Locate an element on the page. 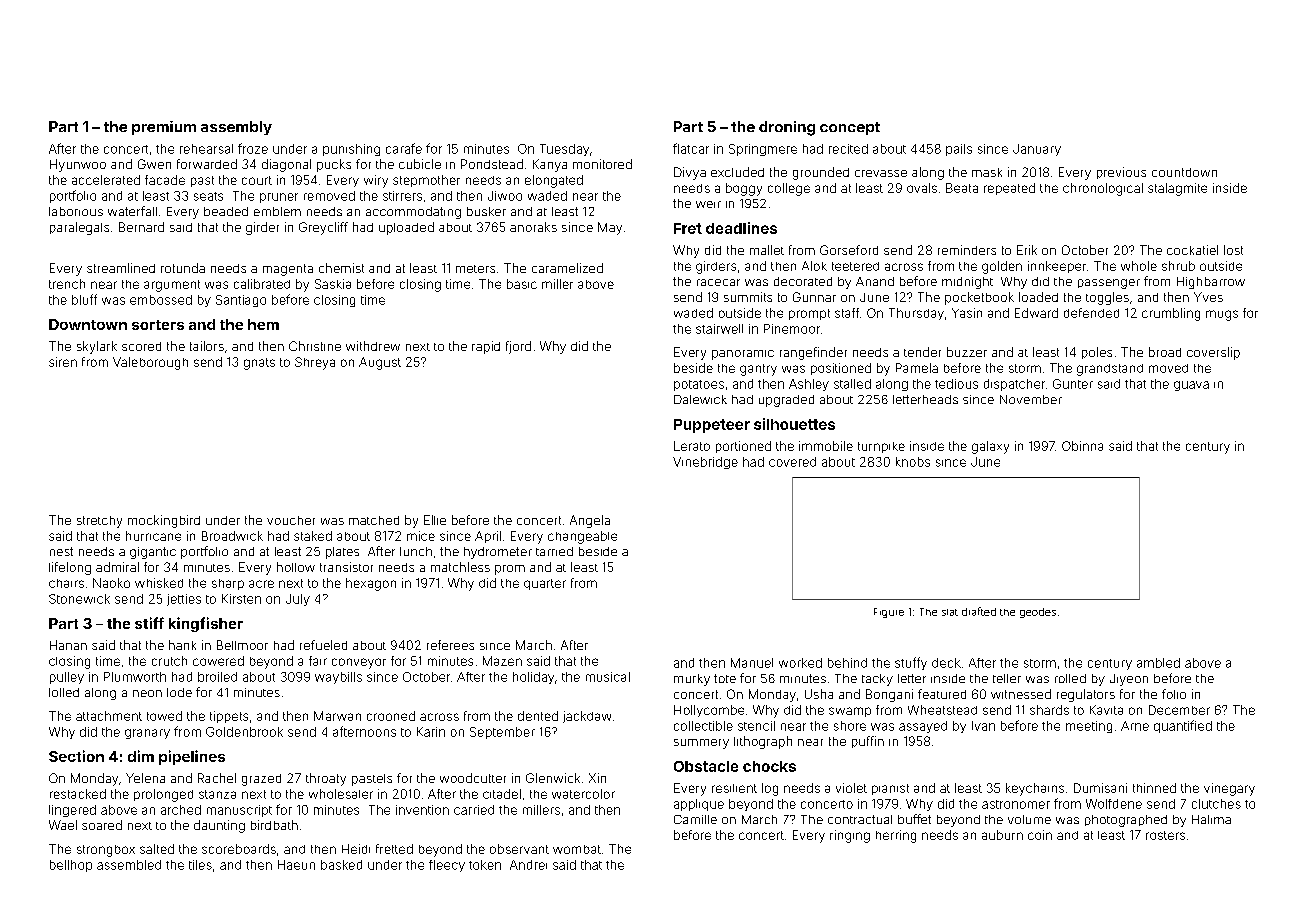  Dalewick is located at coordinates (700, 399).
